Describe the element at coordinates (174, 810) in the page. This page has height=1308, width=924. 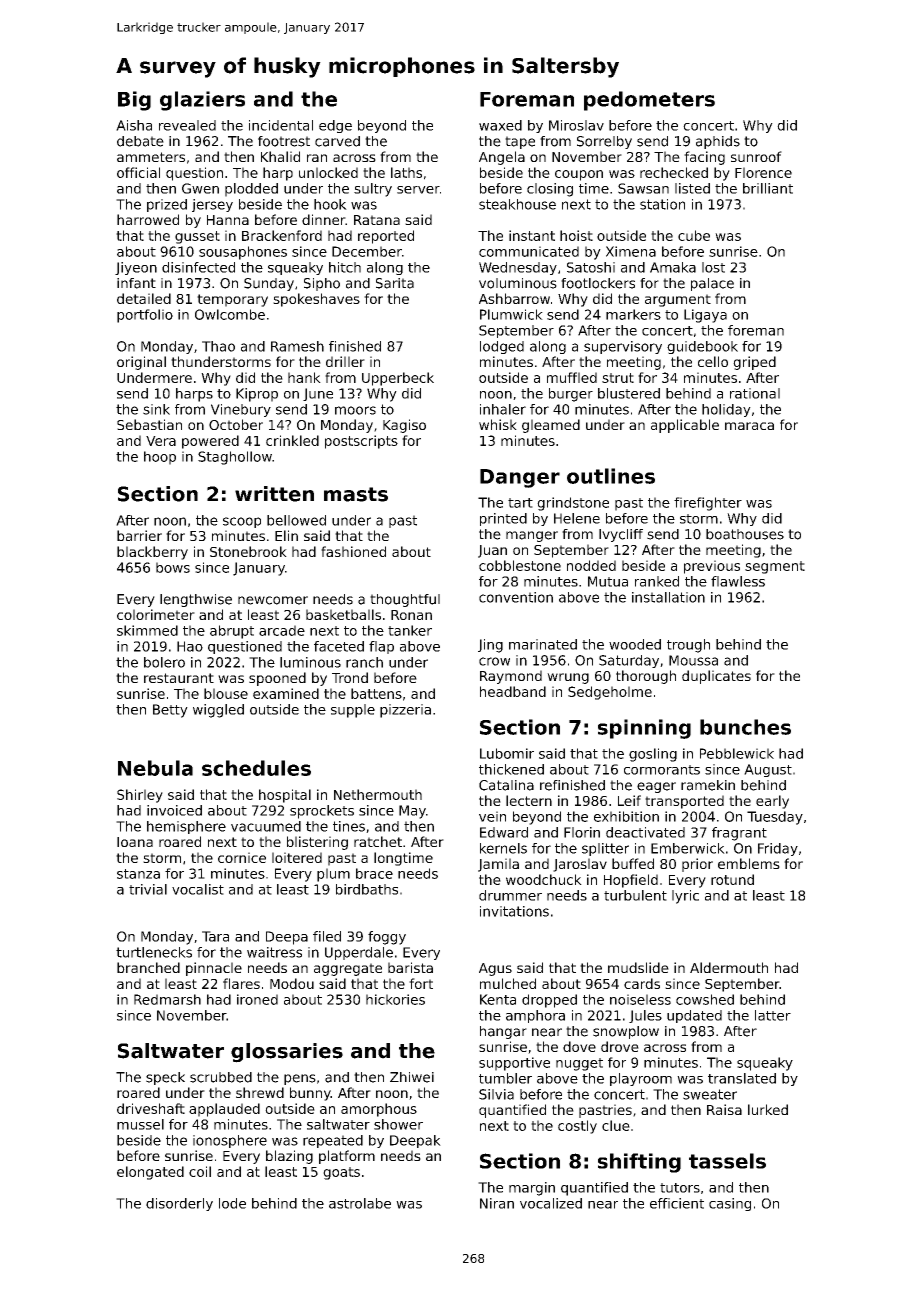
I see `invoiced` at that location.
